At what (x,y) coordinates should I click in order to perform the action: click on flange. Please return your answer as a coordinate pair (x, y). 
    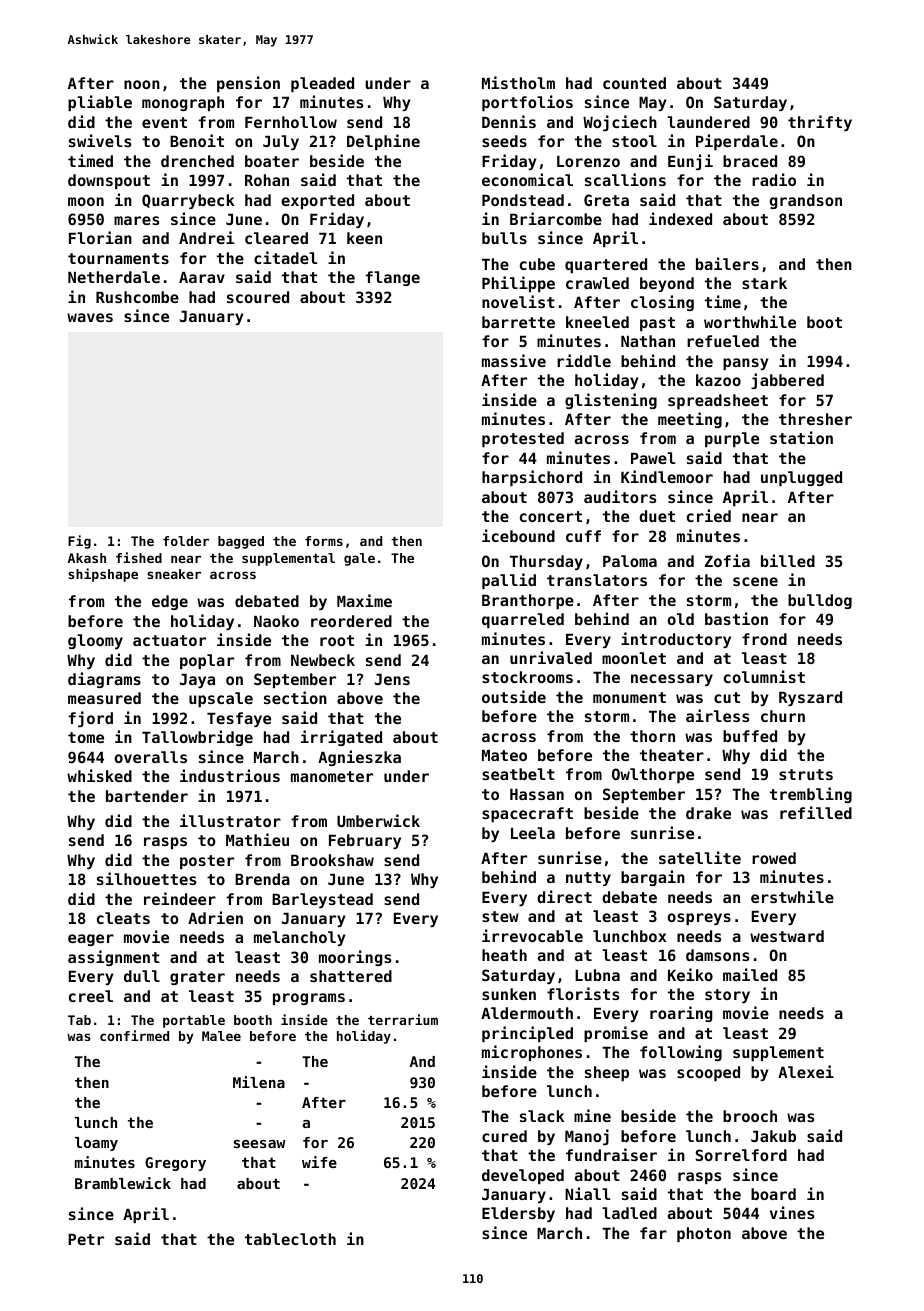
    Looking at the image, I should click on (393, 278).
